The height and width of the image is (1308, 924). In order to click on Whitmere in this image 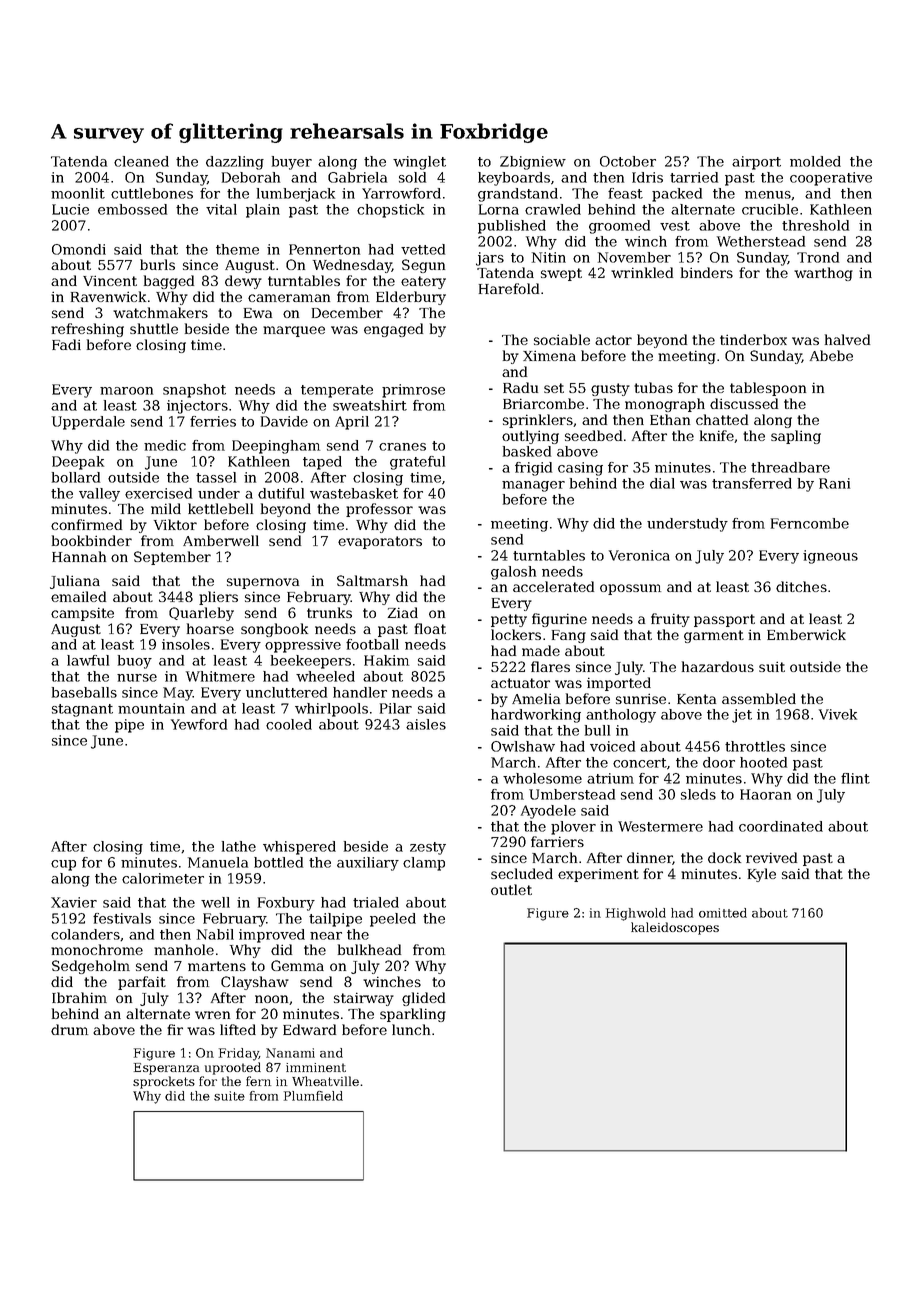, I will do `click(220, 676)`.
